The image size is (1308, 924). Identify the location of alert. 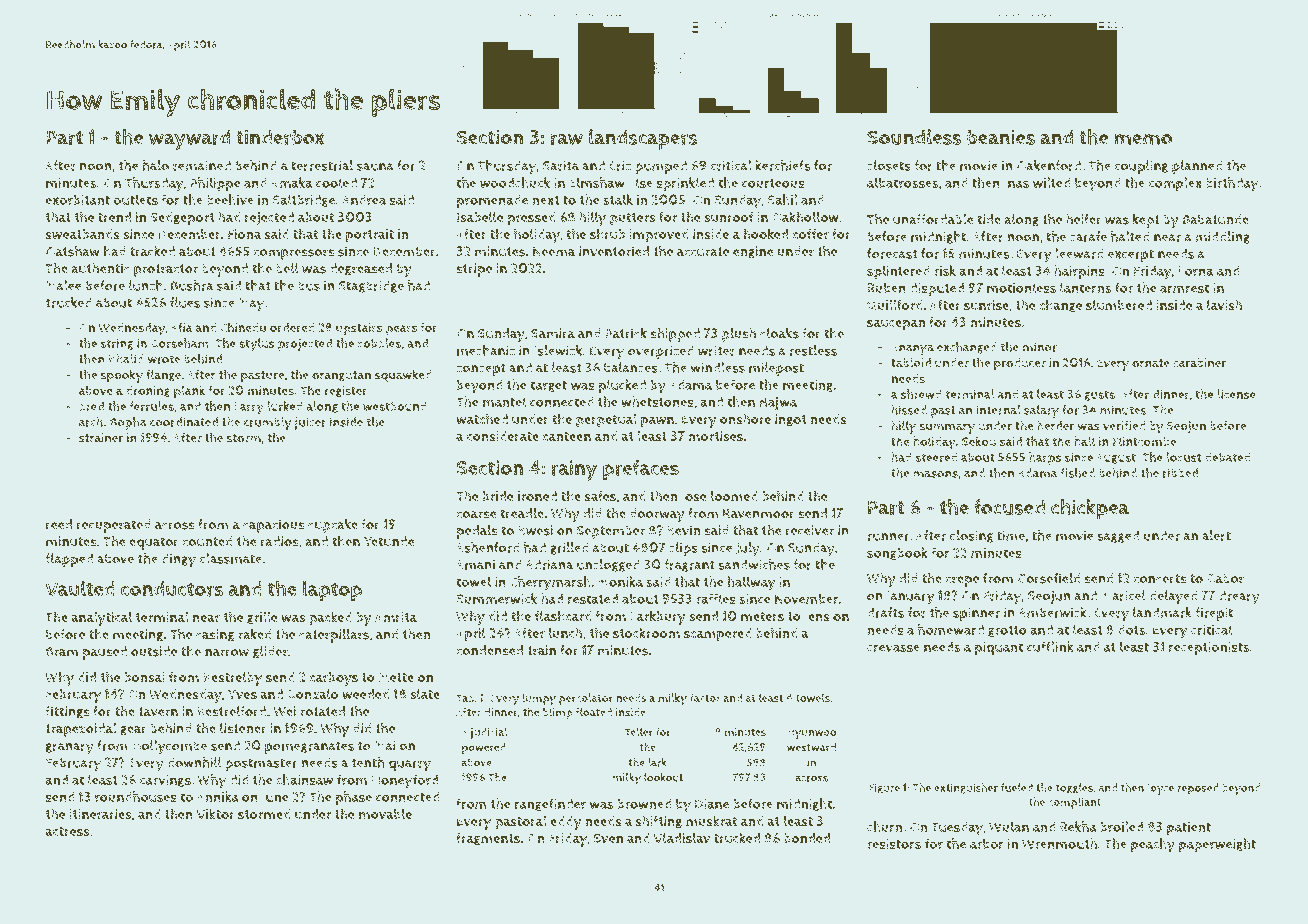
(1216, 535).
